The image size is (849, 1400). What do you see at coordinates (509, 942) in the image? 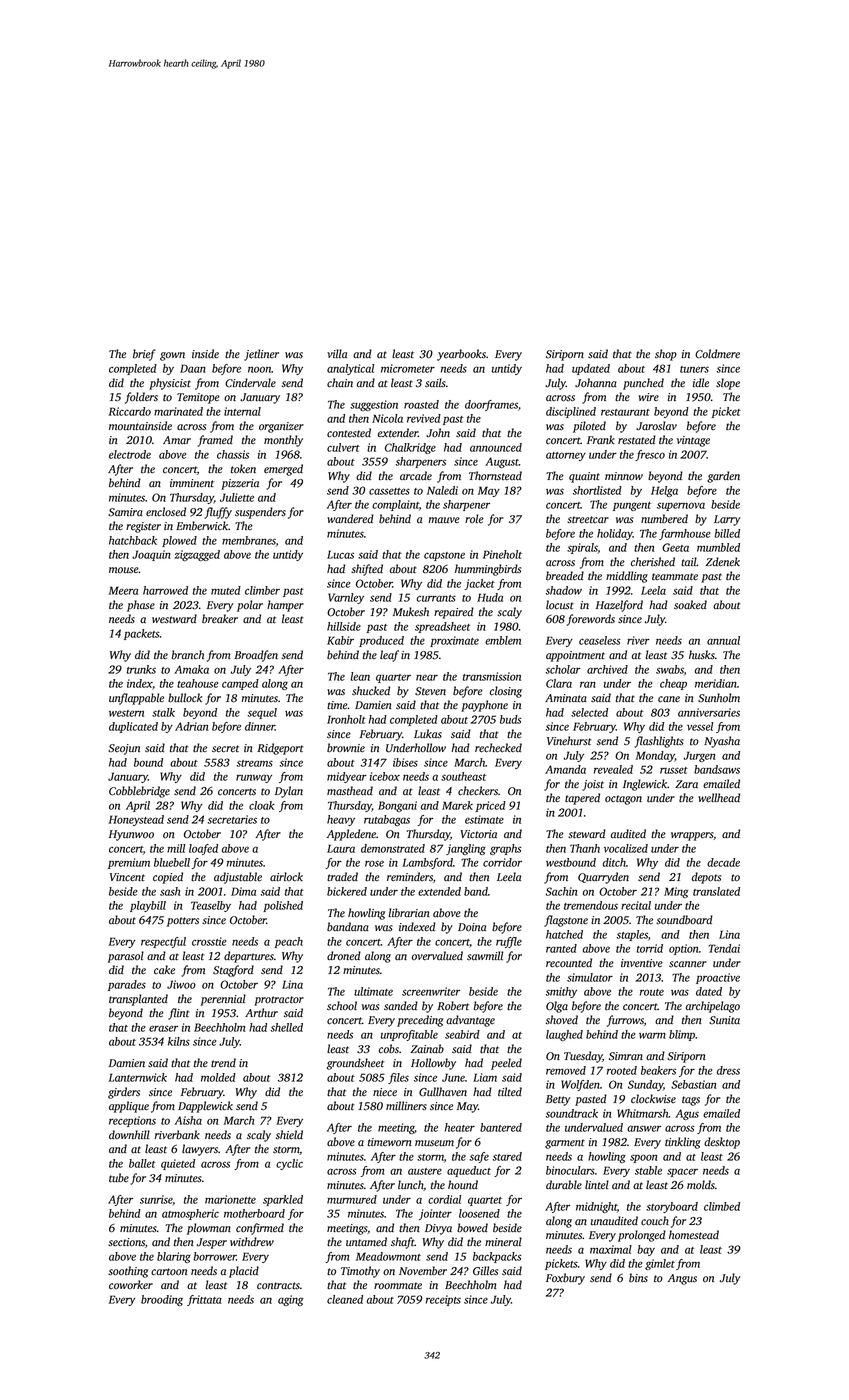
I see `ruffle` at bounding box center [509, 942].
